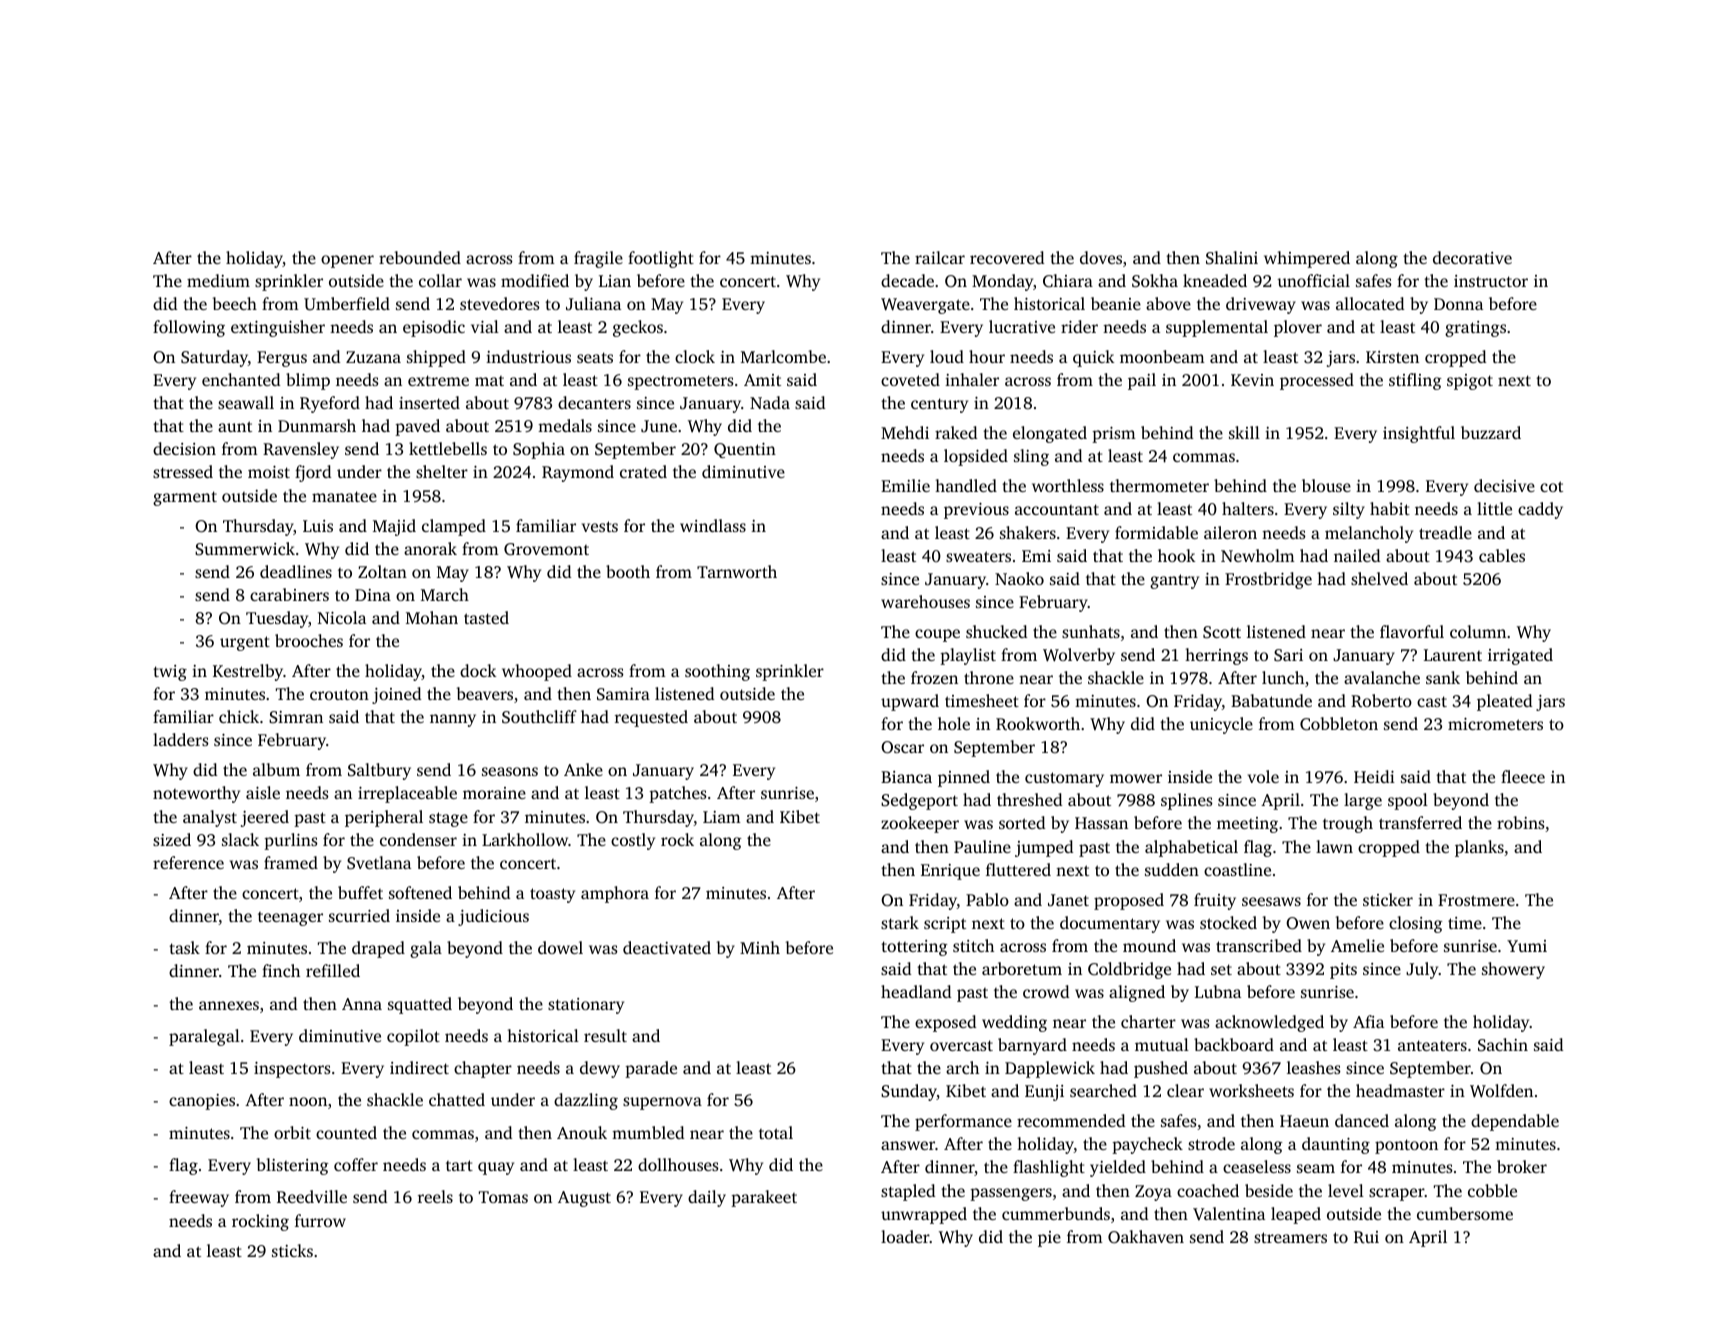 The height and width of the document is (1328, 1719). Describe the element at coordinates (1392, 357) in the document. I see `Kirsten` at that location.
